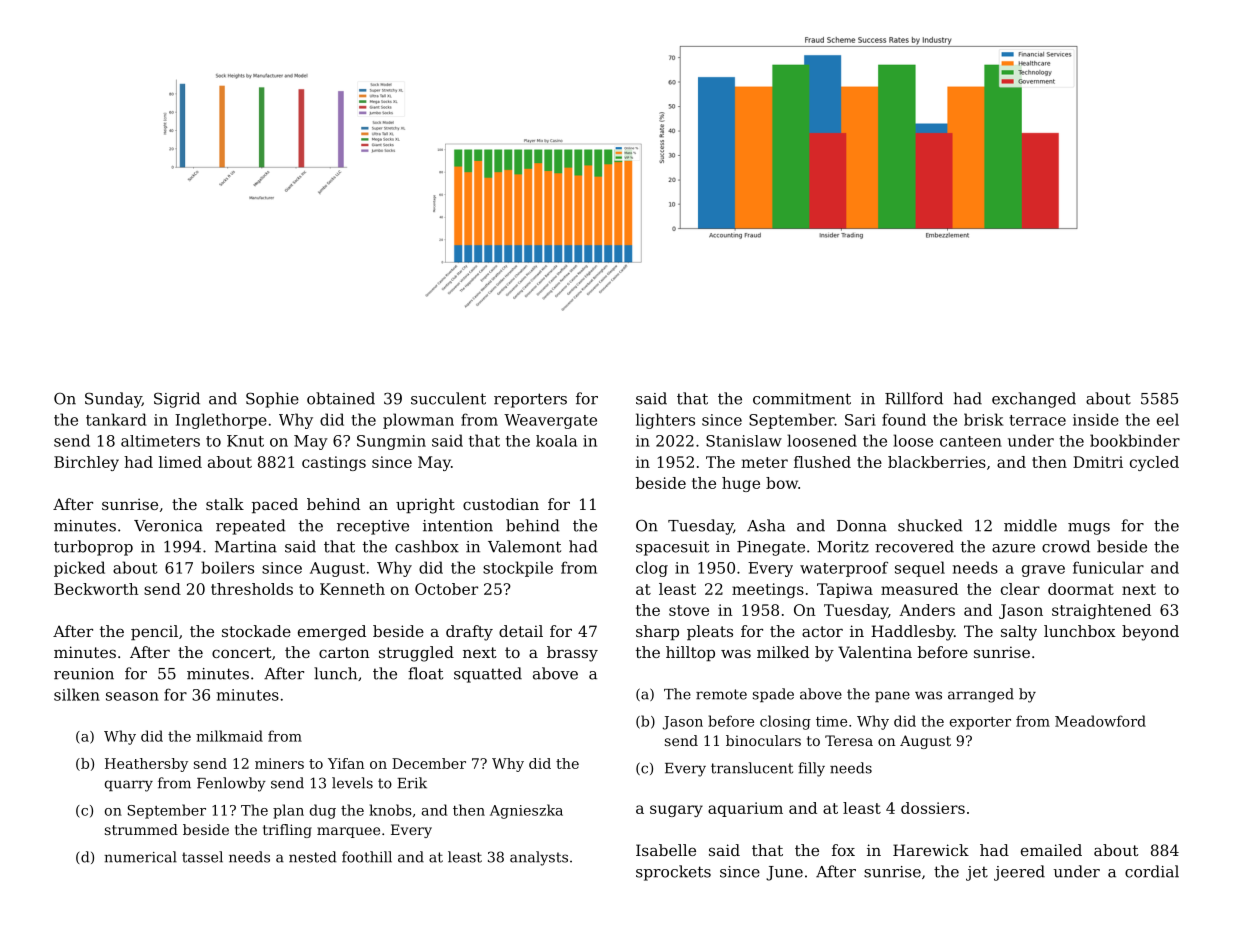  I want to click on struggled, so click(416, 654).
